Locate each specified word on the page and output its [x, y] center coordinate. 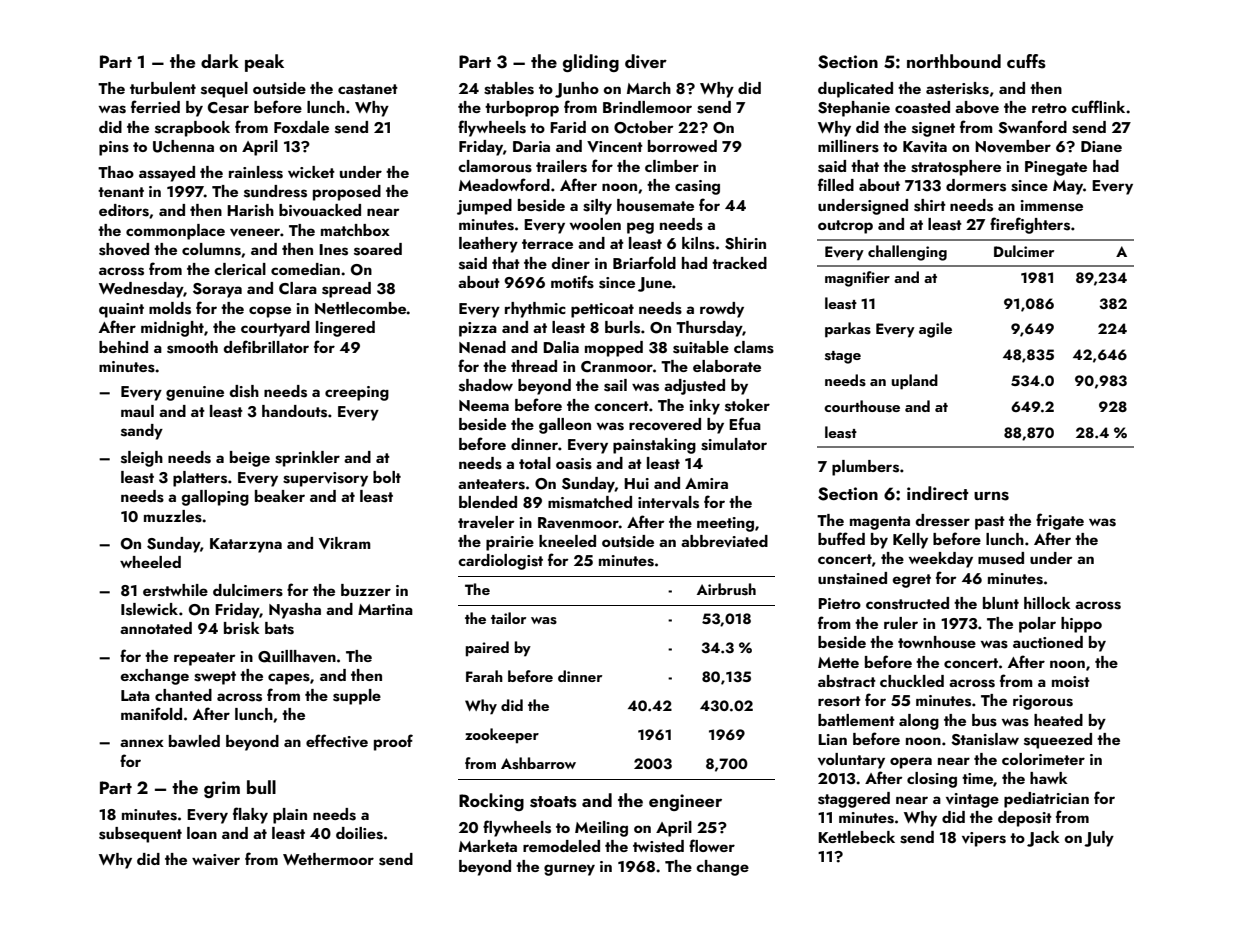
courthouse [862, 406]
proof [393, 742]
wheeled [150, 562]
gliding [591, 63]
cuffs [1026, 61]
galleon [565, 426]
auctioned [1048, 642]
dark [220, 61]
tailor [508, 618]
